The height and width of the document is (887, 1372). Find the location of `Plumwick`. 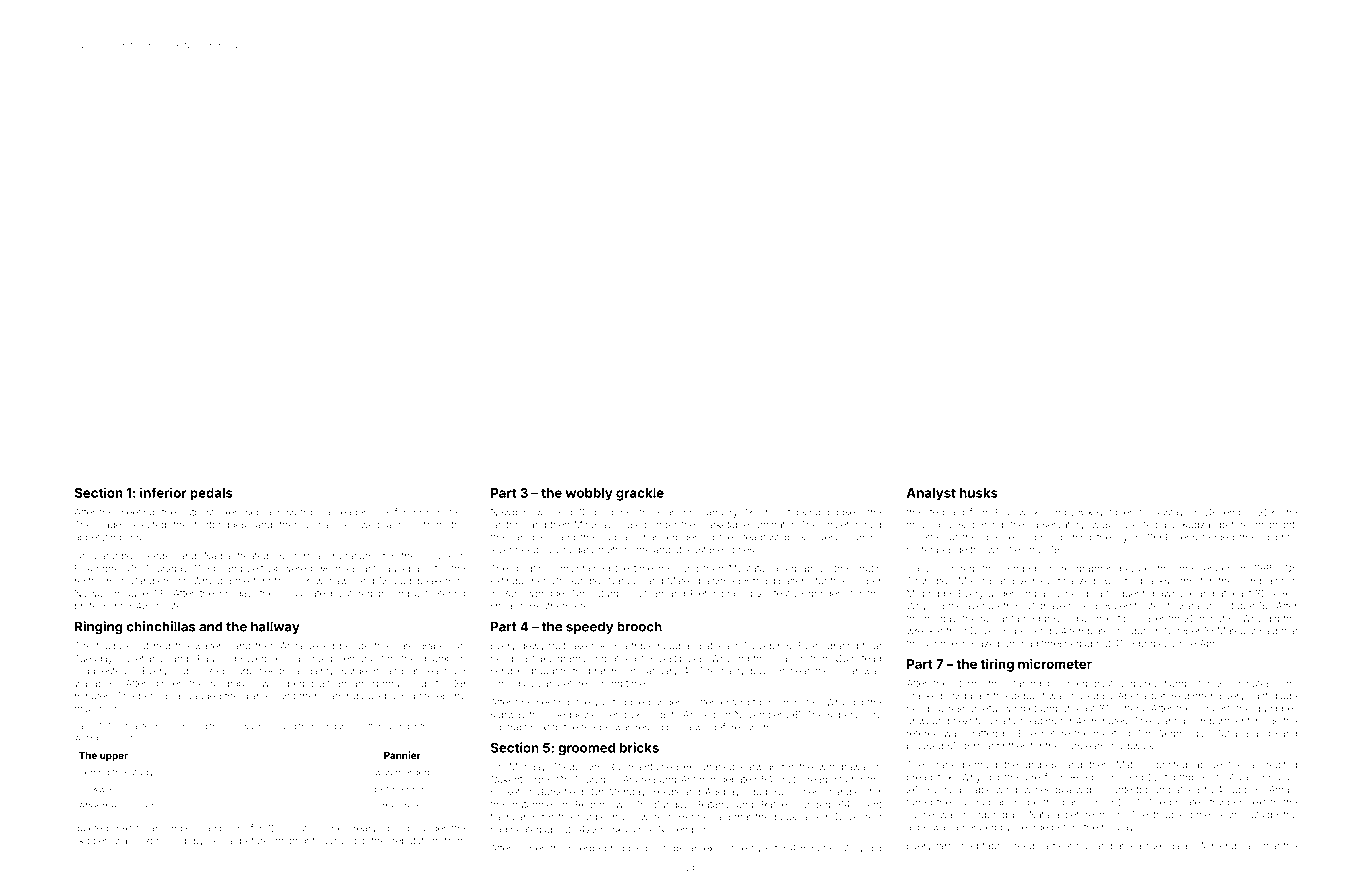

Plumwick is located at coordinates (1017, 512).
